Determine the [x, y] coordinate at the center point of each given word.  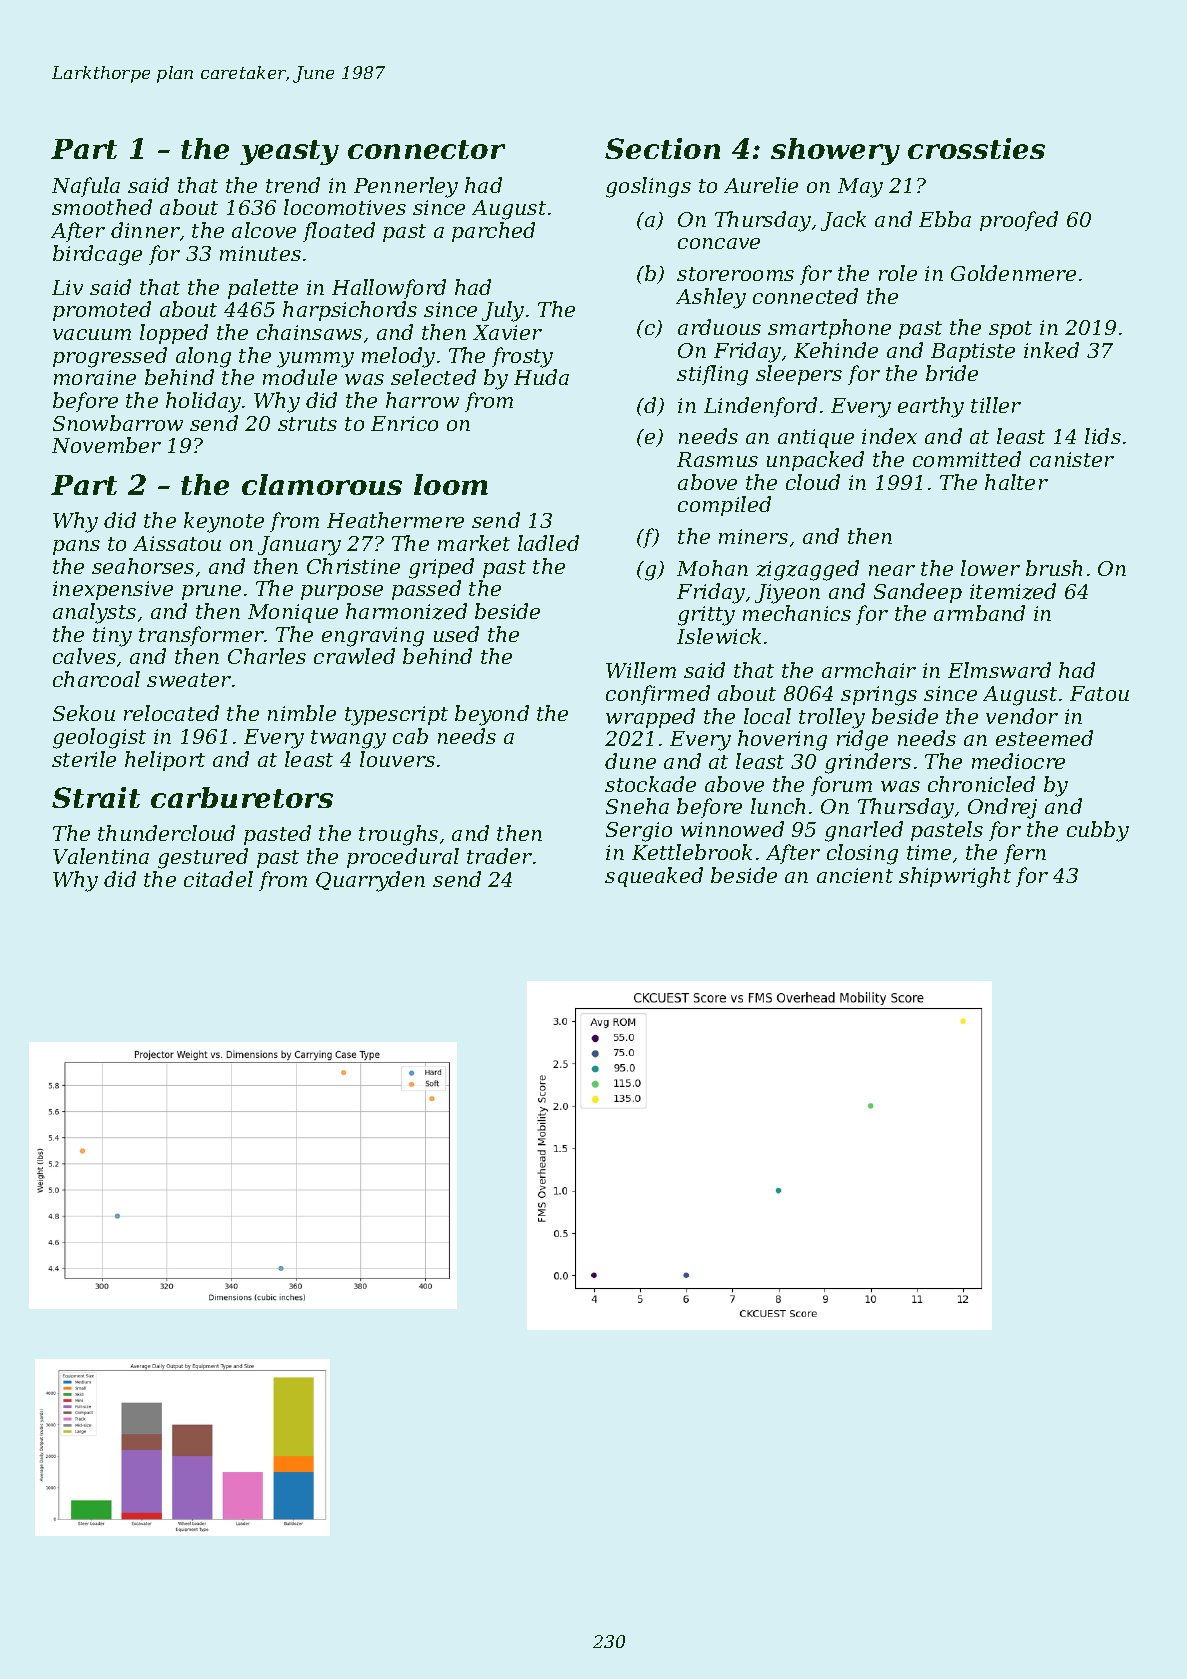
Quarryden [370, 881]
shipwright [955, 877]
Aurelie [761, 185]
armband [979, 613]
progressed [110, 357]
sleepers [799, 375]
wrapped [650, 718]
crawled [354, 656]
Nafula [86, 187]
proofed [1019, 221]
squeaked [654, 877]
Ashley [711, 298]
